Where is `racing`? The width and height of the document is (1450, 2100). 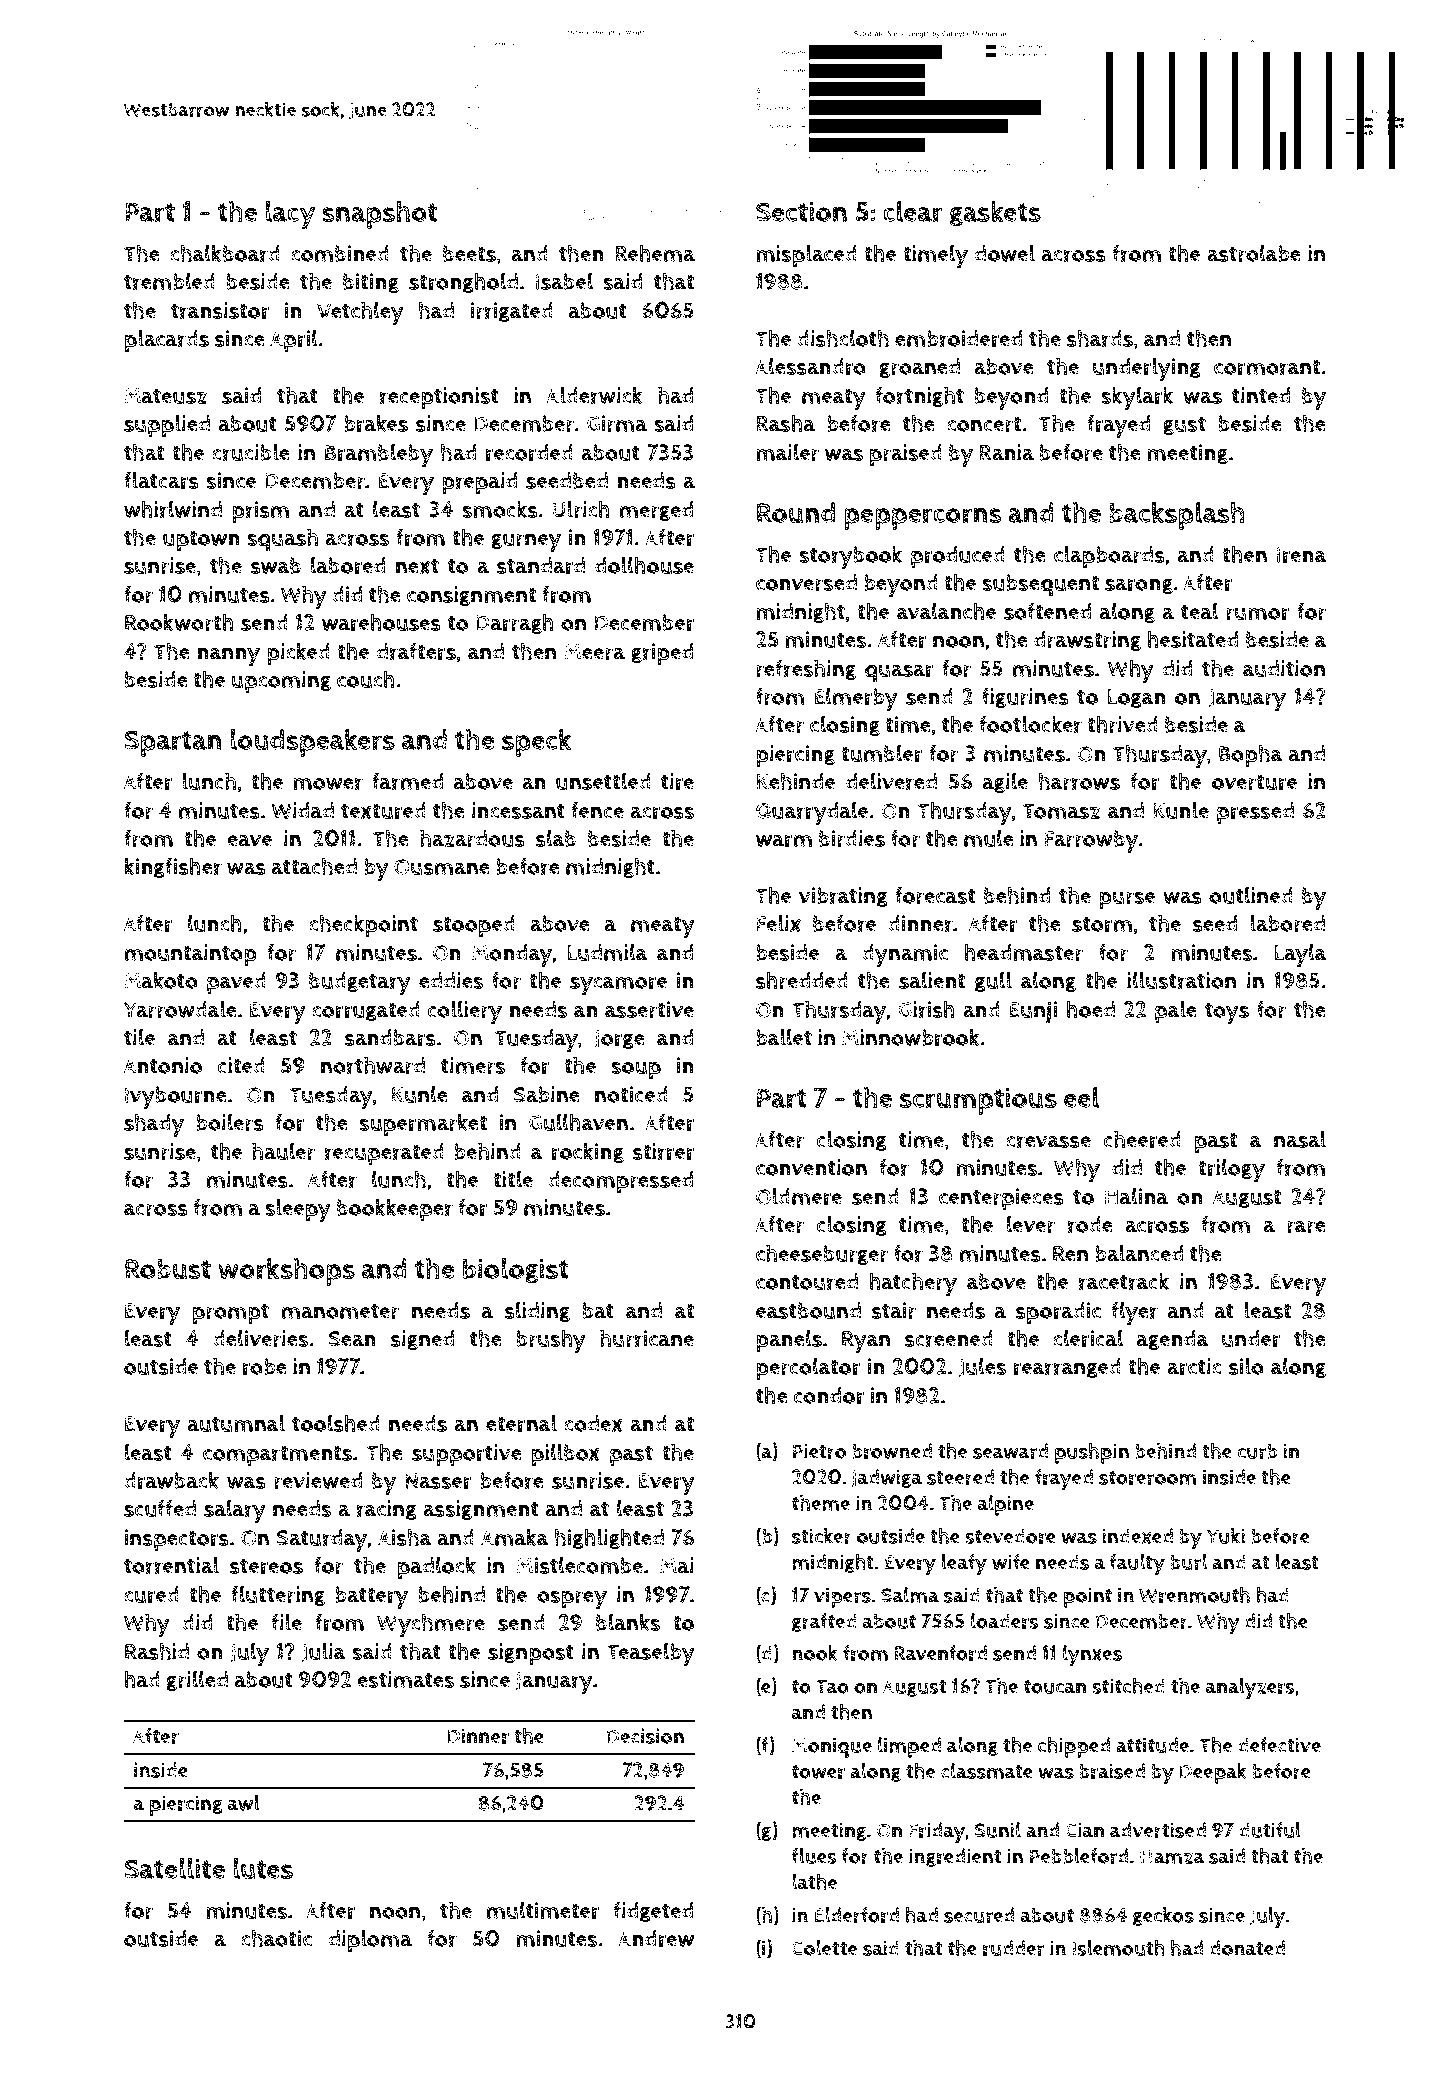 racing is located at coordinates (387, 1510).
